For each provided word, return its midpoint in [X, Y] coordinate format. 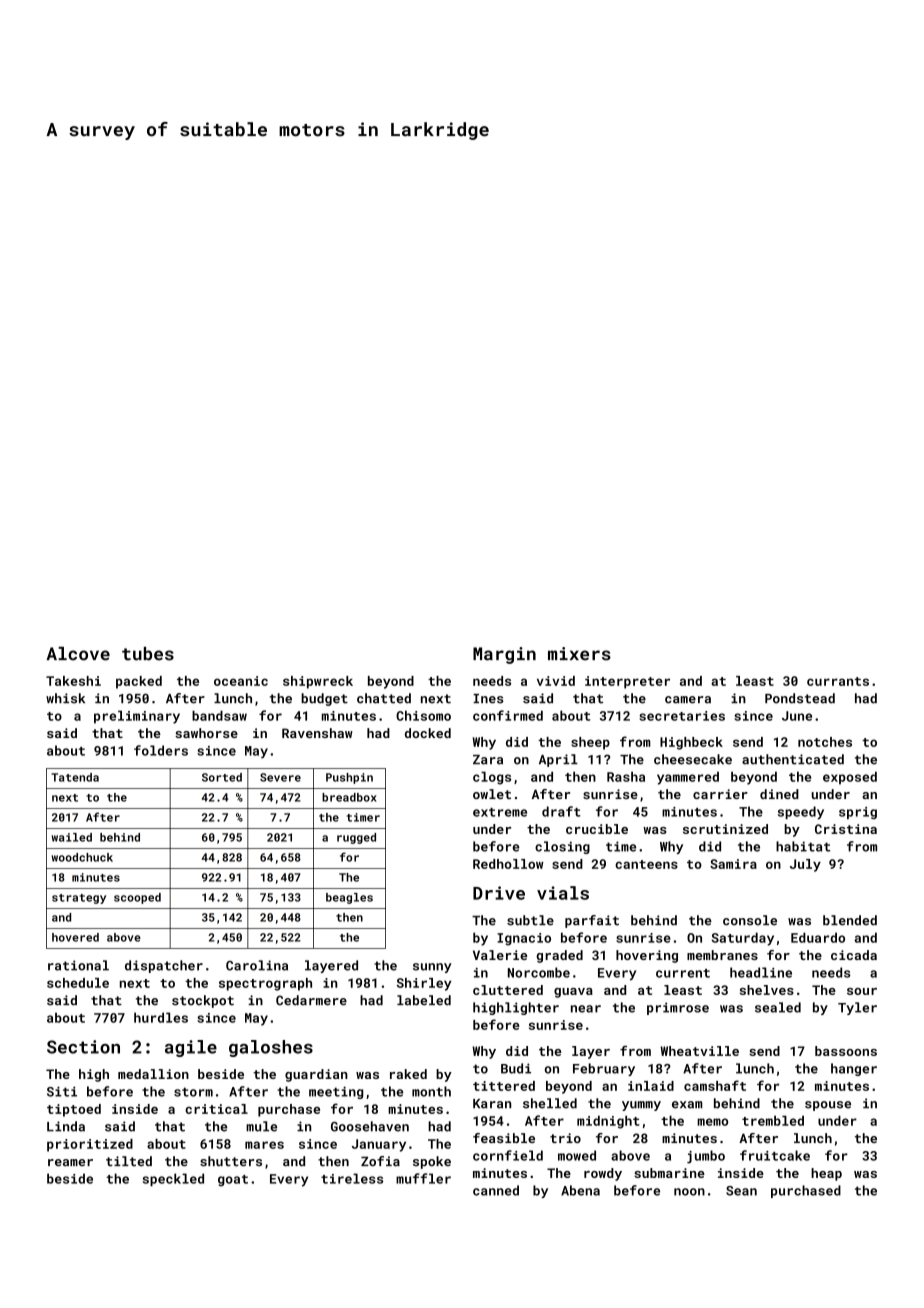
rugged [356, 838]
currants [838, 681]
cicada [854, 955]
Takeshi [73, 681]
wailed [72, 837]
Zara [488, 760]
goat [233, 1181]
